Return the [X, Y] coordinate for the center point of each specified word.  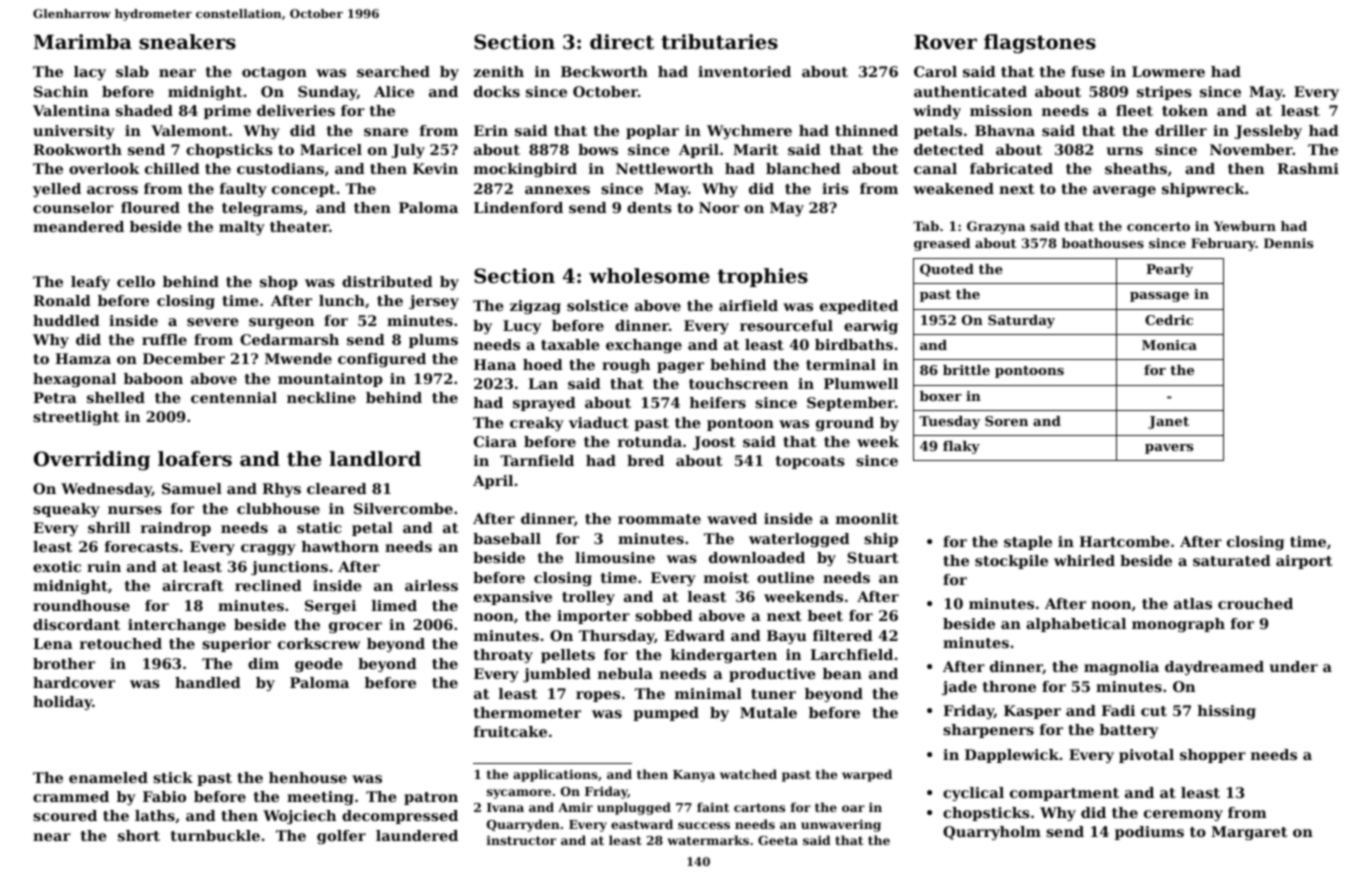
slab [132, 71]
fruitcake [510, 731]
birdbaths [854, 344]
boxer [941, 396]
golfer [341, 837]
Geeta [778, 840]
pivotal [1146, 756]
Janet [1168, 422]
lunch [342, 300]
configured [382, 360]
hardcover [74, 682]
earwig [871, 327]
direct [622, 42]
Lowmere [1168, 71]
